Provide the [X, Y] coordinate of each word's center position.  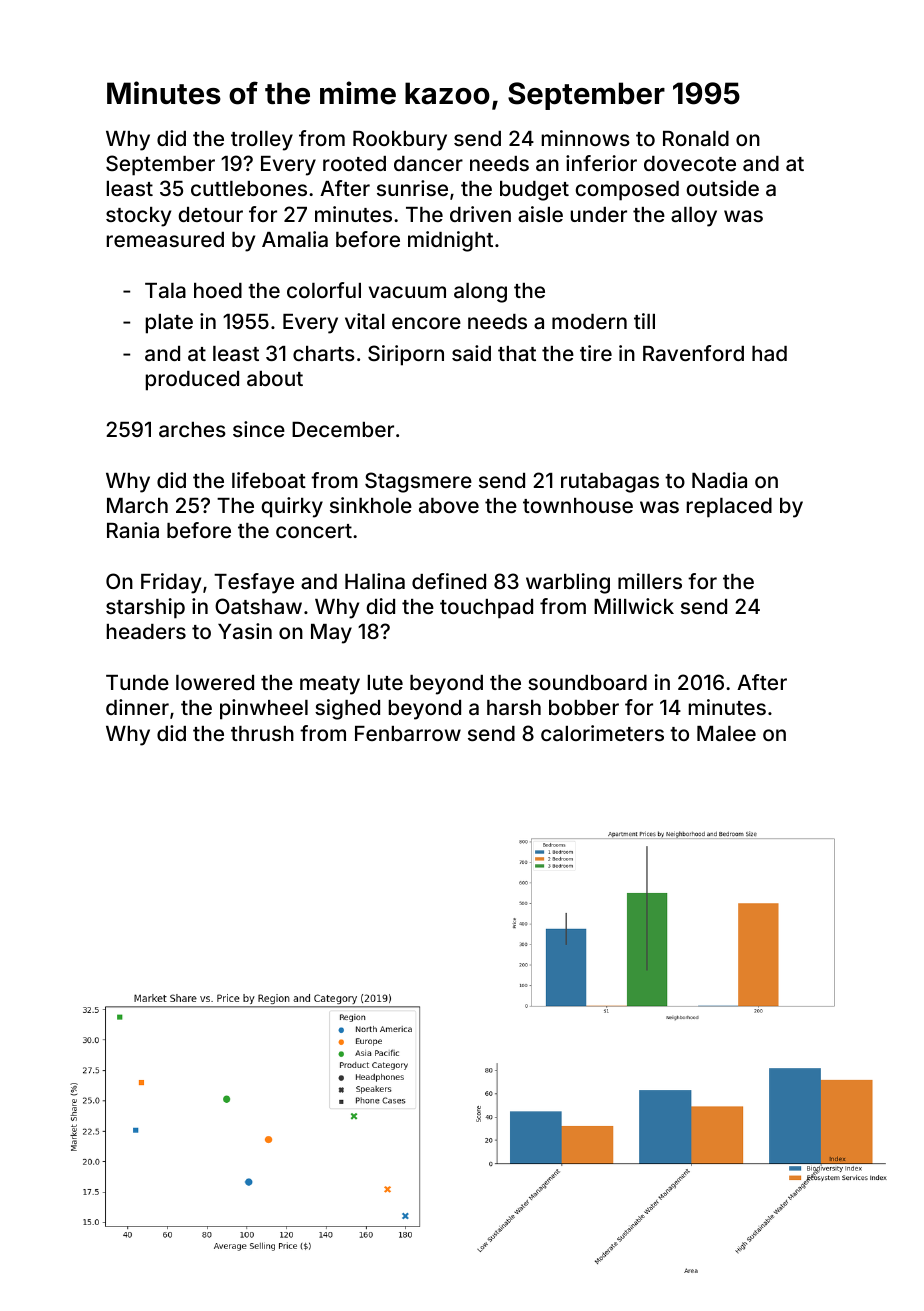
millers [650, 581]
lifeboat [269, 480]
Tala [165, 290]
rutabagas [610, 483]
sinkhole [371, 505]
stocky [138, 217]
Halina [375, 581]
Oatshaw [258, 606]
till [644, 321]
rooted [354, 163]
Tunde [137, 682]
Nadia [719, 480]
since [259, 429]
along [480, 293]
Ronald [696, 138]
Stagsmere [418, 482]
